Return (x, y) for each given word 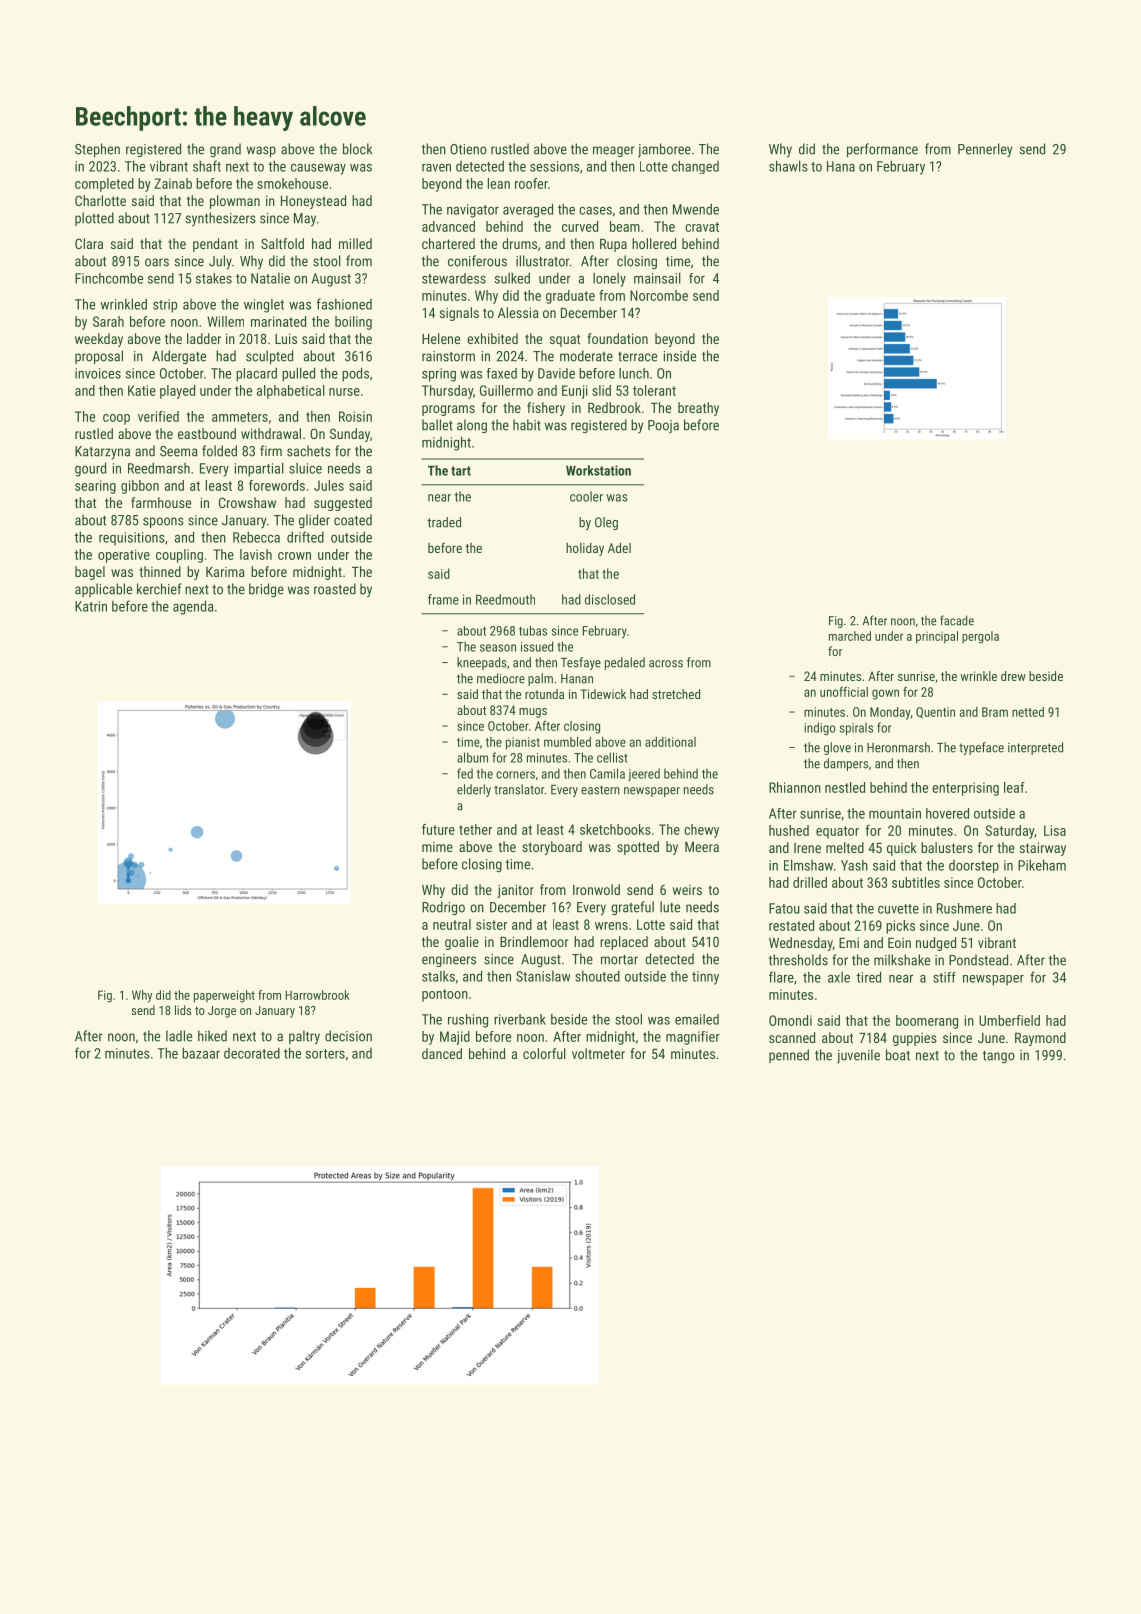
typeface (981, 748)
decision (348, 1036)
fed (465, 773)
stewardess (454, 278)
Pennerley (985, 150)
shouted (597, 976)
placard (256, 374)
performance (882, 150)
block (357, 149)
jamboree (664, 150)
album (472, 757)
